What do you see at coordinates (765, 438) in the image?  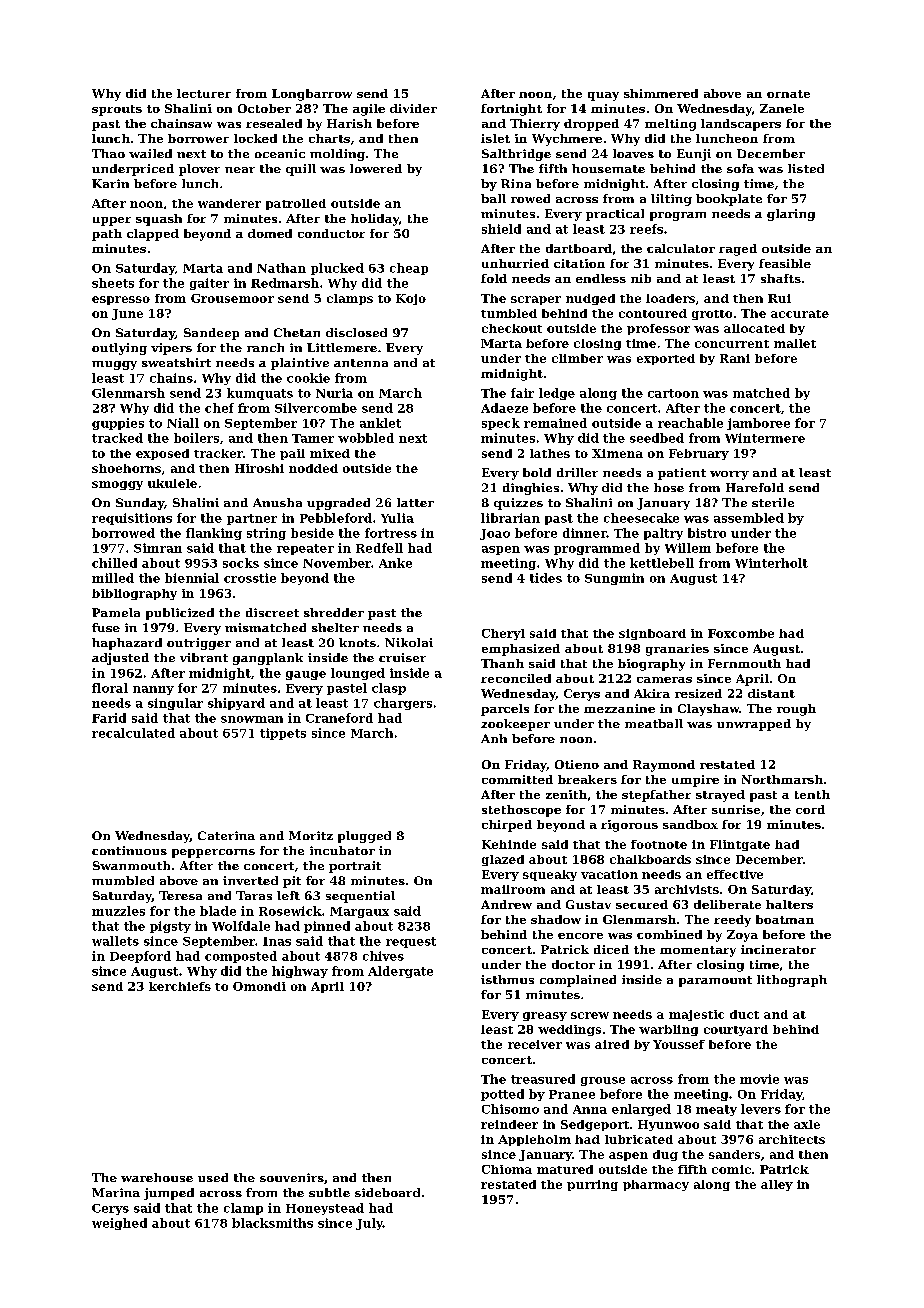 I see `Wintermere` at bounding box center [765, 438].
